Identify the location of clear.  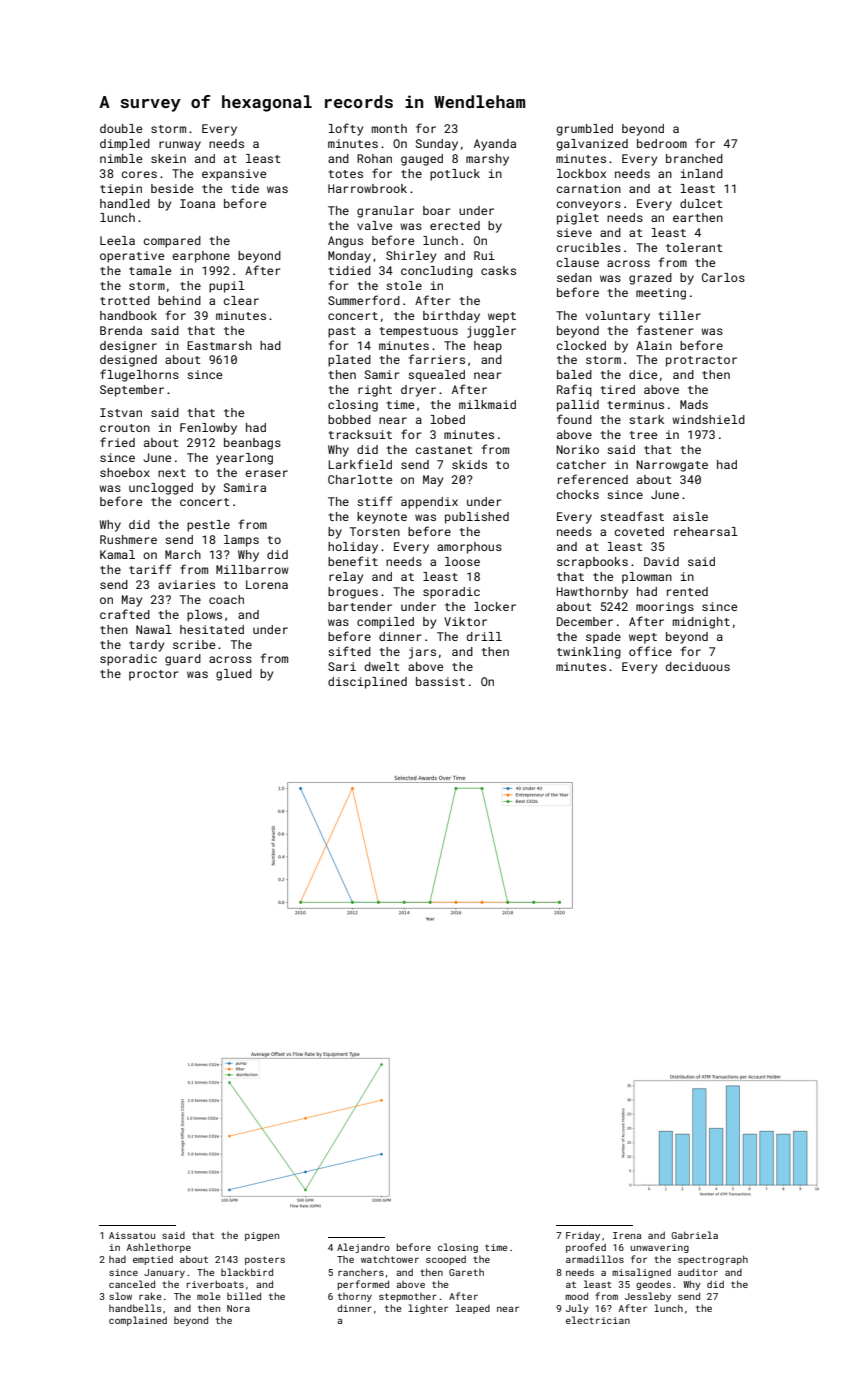
(241, 300).
